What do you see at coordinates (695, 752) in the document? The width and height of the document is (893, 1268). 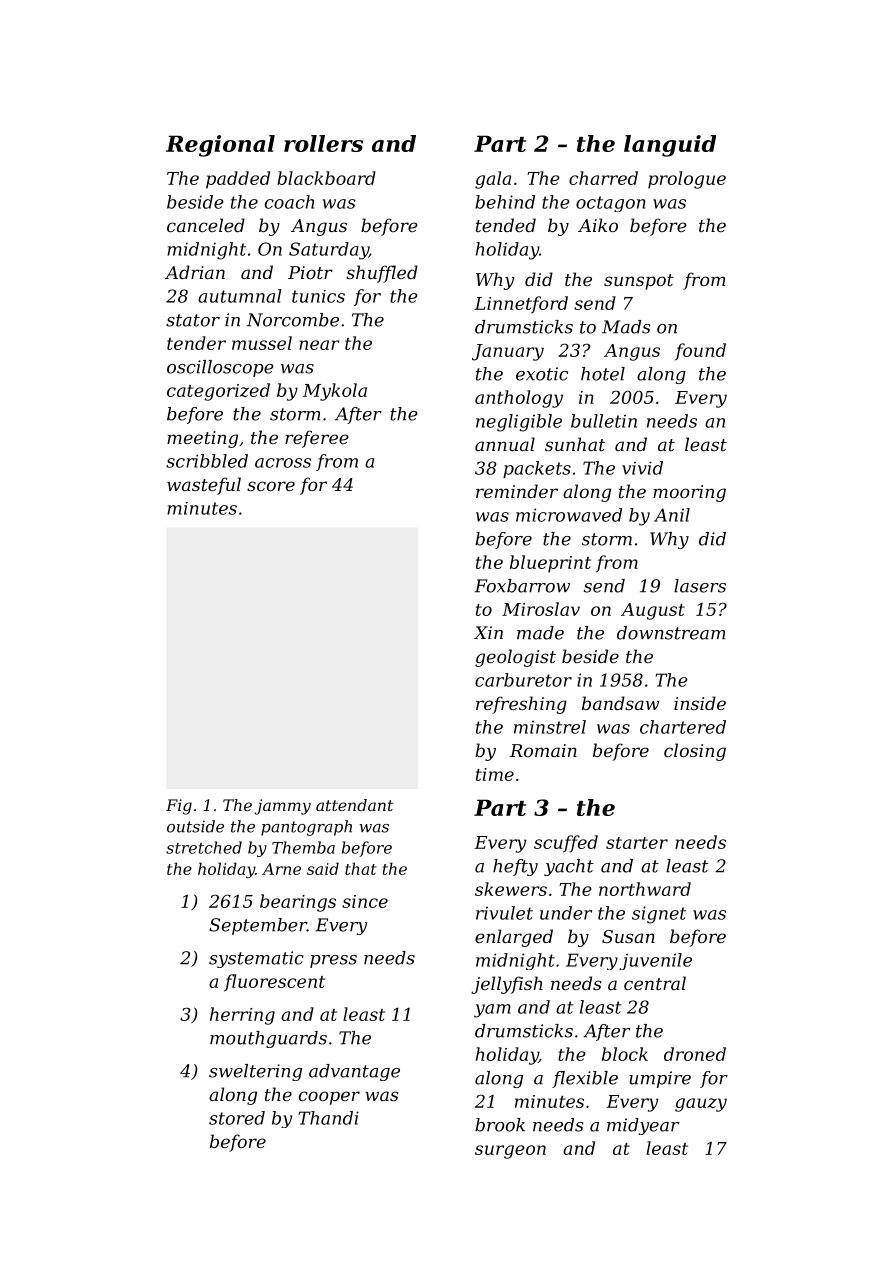 I see `closing` at bounding box center [695, 752].
